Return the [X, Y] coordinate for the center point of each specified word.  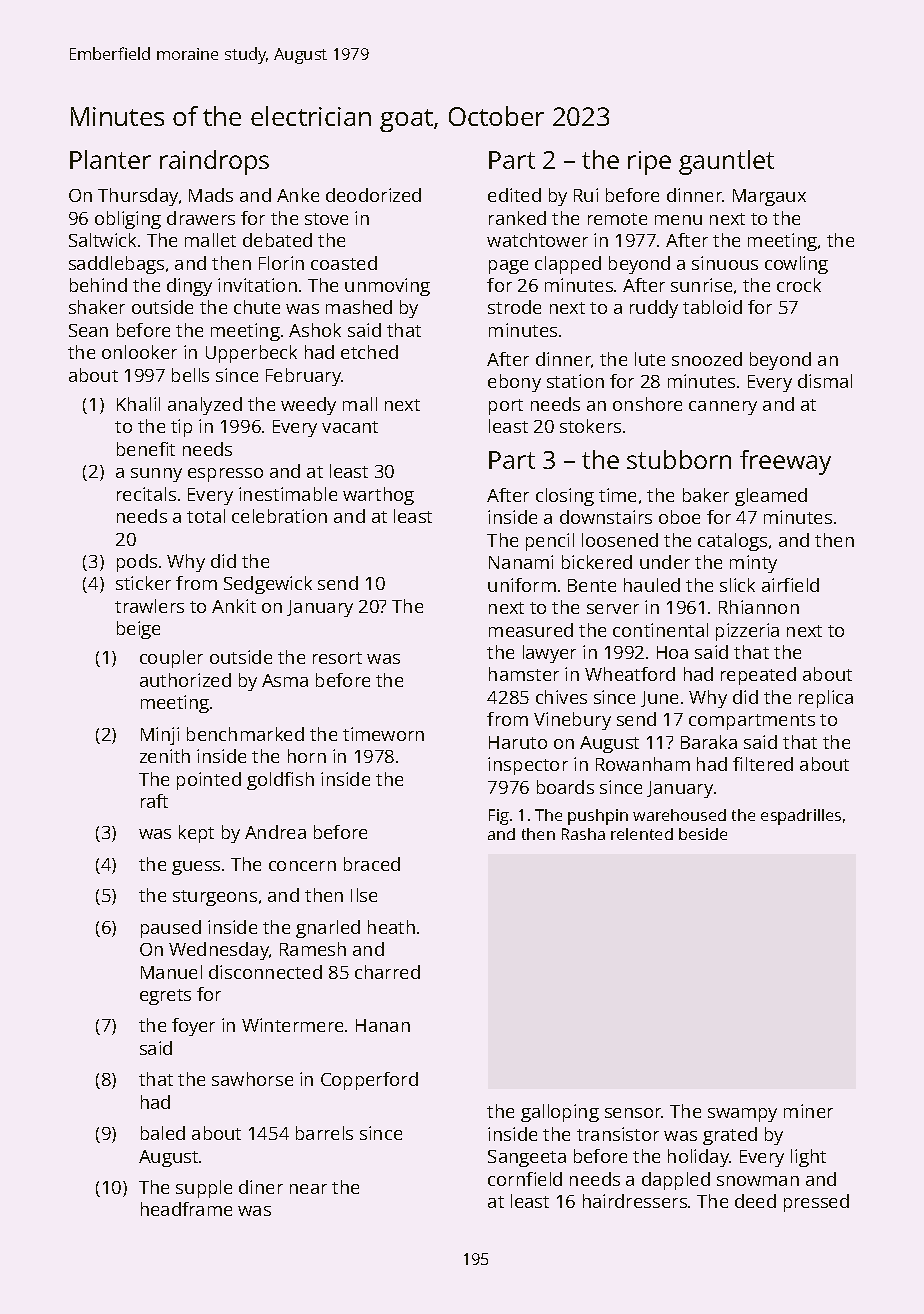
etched [369, 352]
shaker [97, 307]
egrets [165, 997]
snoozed [707, 359]
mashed [359, 307]
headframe [186, 1209]
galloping [560, 1113]
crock [799, 285]
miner [808, 1111]
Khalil [138, 404]
